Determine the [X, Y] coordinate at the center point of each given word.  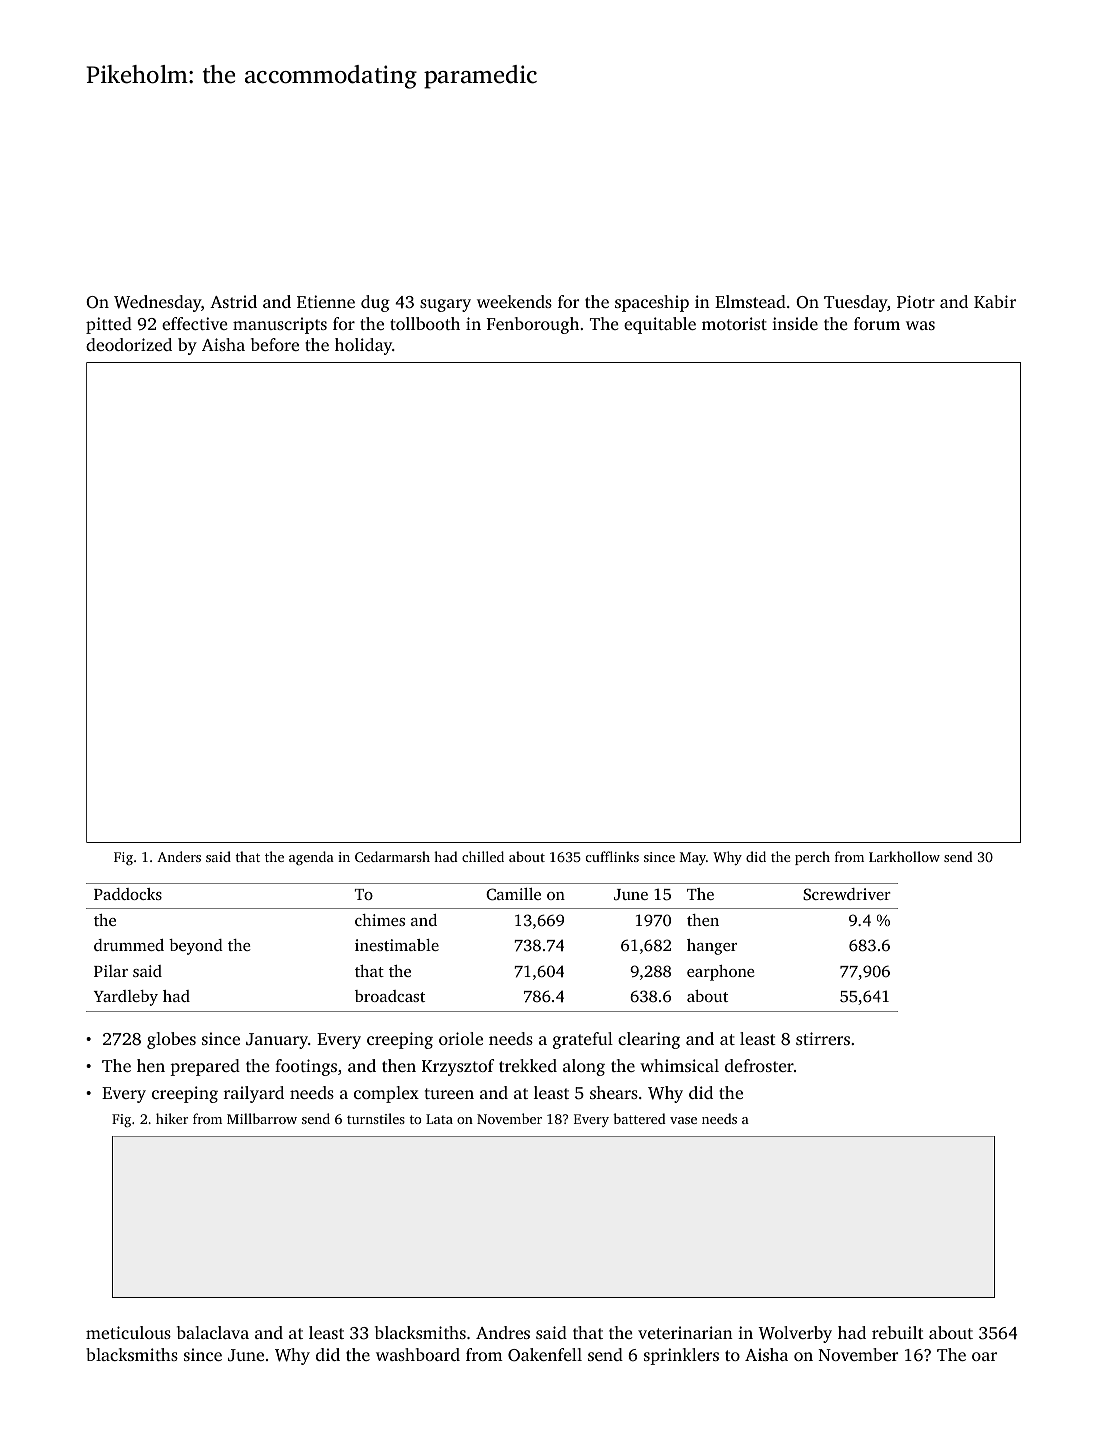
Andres [503, 1332]
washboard [418, 1354]
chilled [483, 856]
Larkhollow [904, 856]
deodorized [129, 344]
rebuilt [898, 1332]
